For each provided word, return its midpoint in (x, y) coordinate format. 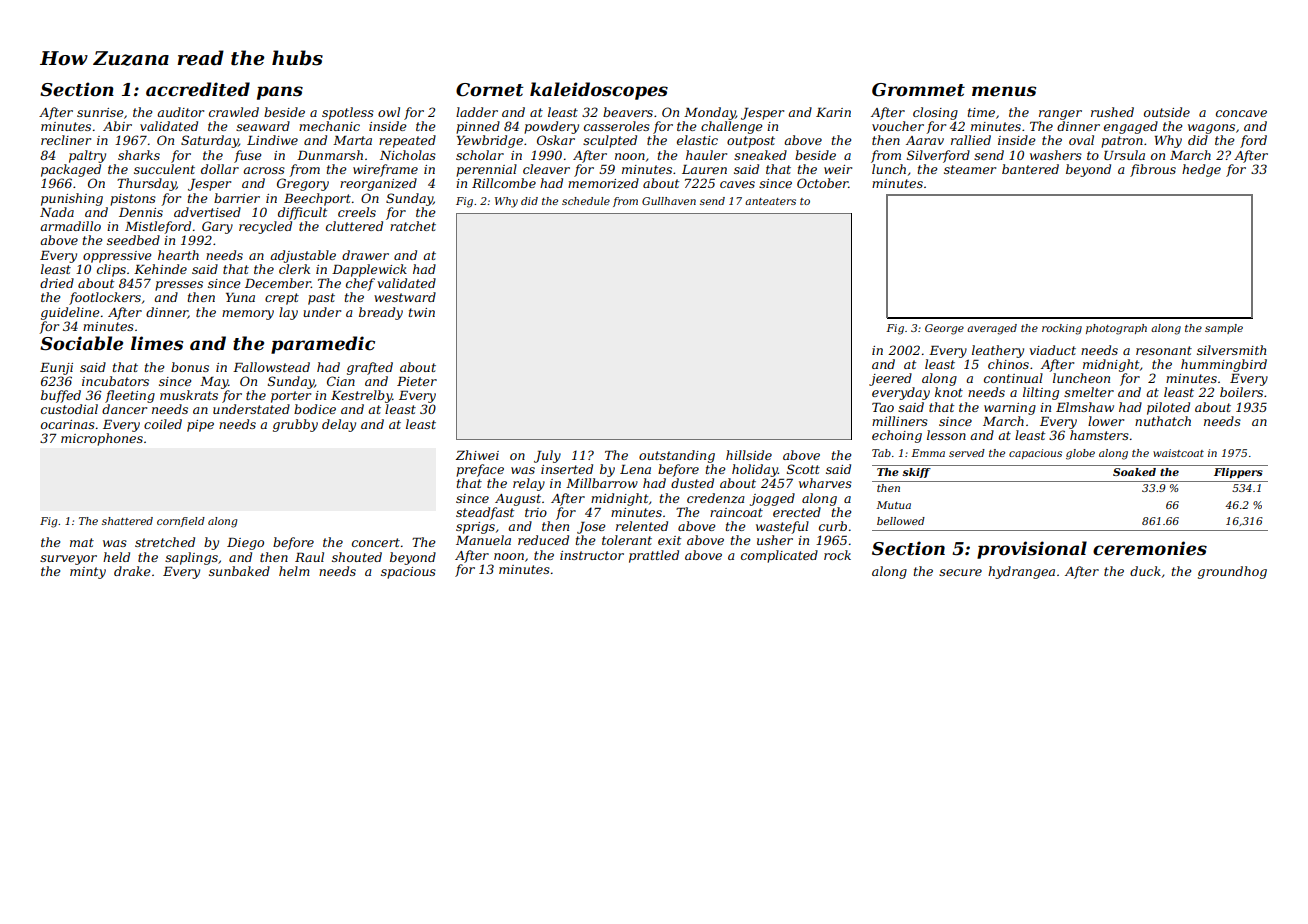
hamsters (1099, 435)
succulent (164, 169)
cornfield (181, 522)
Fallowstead (271, 367)
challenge (731, 127)
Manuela (483, 540)
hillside (749, 455)
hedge (1201, 170)
